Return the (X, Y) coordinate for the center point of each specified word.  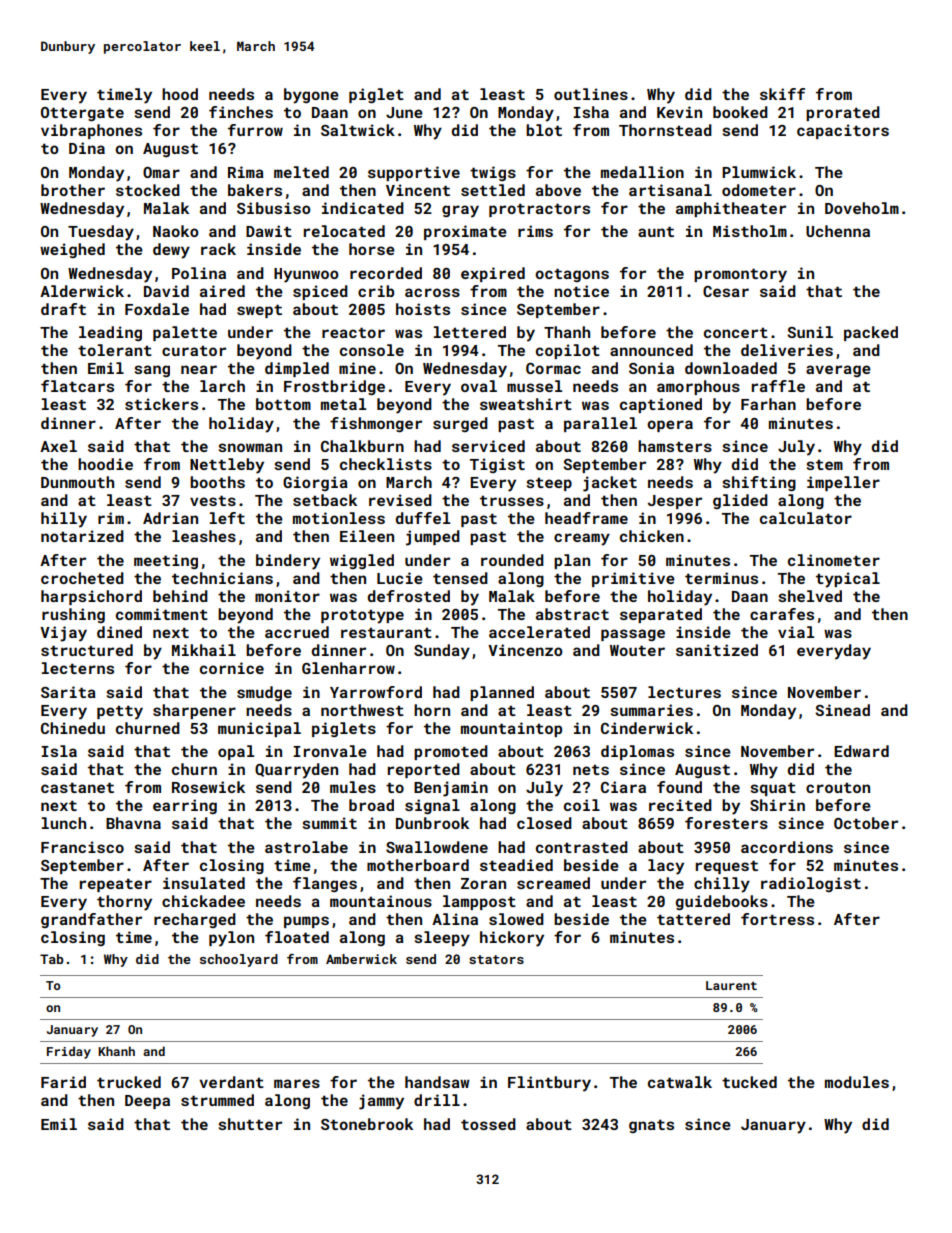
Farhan (768, 404)
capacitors (843, 131)
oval (479, 386)
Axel (58, 446)
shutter (250, 1124)
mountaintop (511, 729)
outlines (591, 94)
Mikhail (204, 650)
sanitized (717, 650)
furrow (255, 130)
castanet (77, 787)
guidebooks (722, 902)
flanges (325, 884)
